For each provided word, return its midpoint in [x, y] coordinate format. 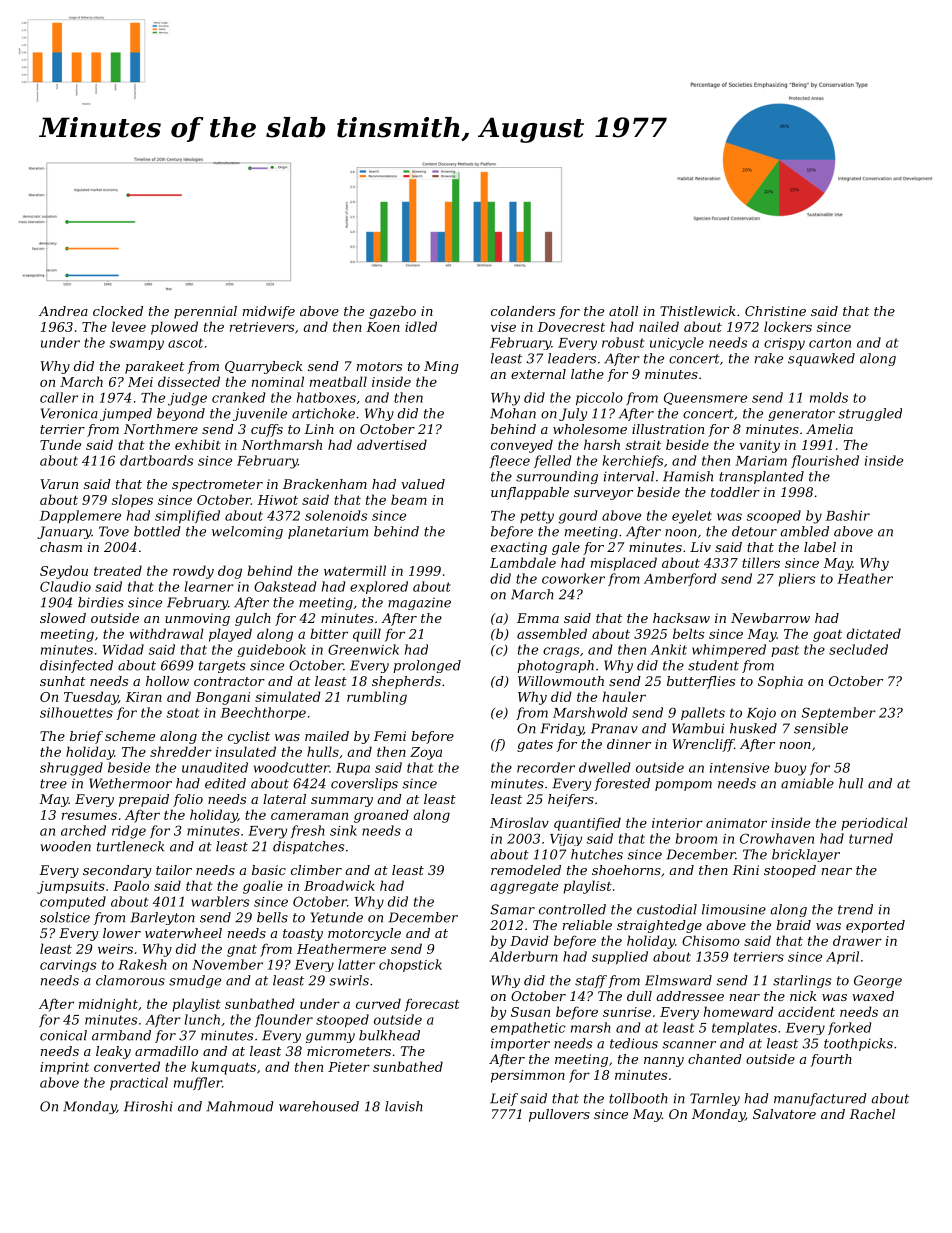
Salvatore [784, 1114]
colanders [523, 311]
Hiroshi [148, 1106]
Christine [775, 311]
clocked [118, 311]
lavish [404, 1106]
